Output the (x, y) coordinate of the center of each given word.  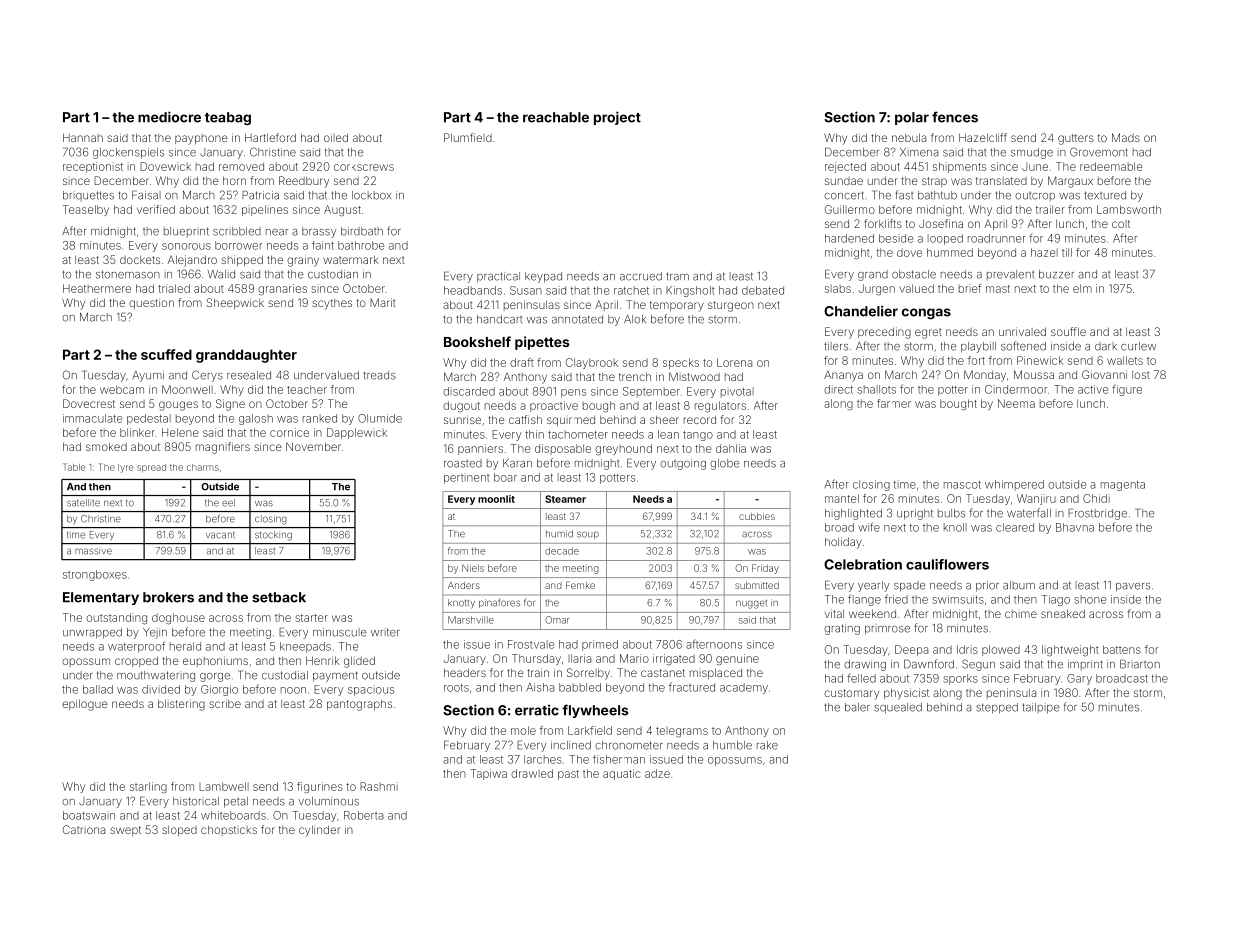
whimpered (1014, 485)
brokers (168, 597)
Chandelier (861, 311)
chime (1021, 614)
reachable (556, 117)
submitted (757, 585)
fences (955, 117)
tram (677, 276)
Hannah (83, 137)
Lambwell (224, 786)
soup (588, 535)
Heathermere (97, 288)
